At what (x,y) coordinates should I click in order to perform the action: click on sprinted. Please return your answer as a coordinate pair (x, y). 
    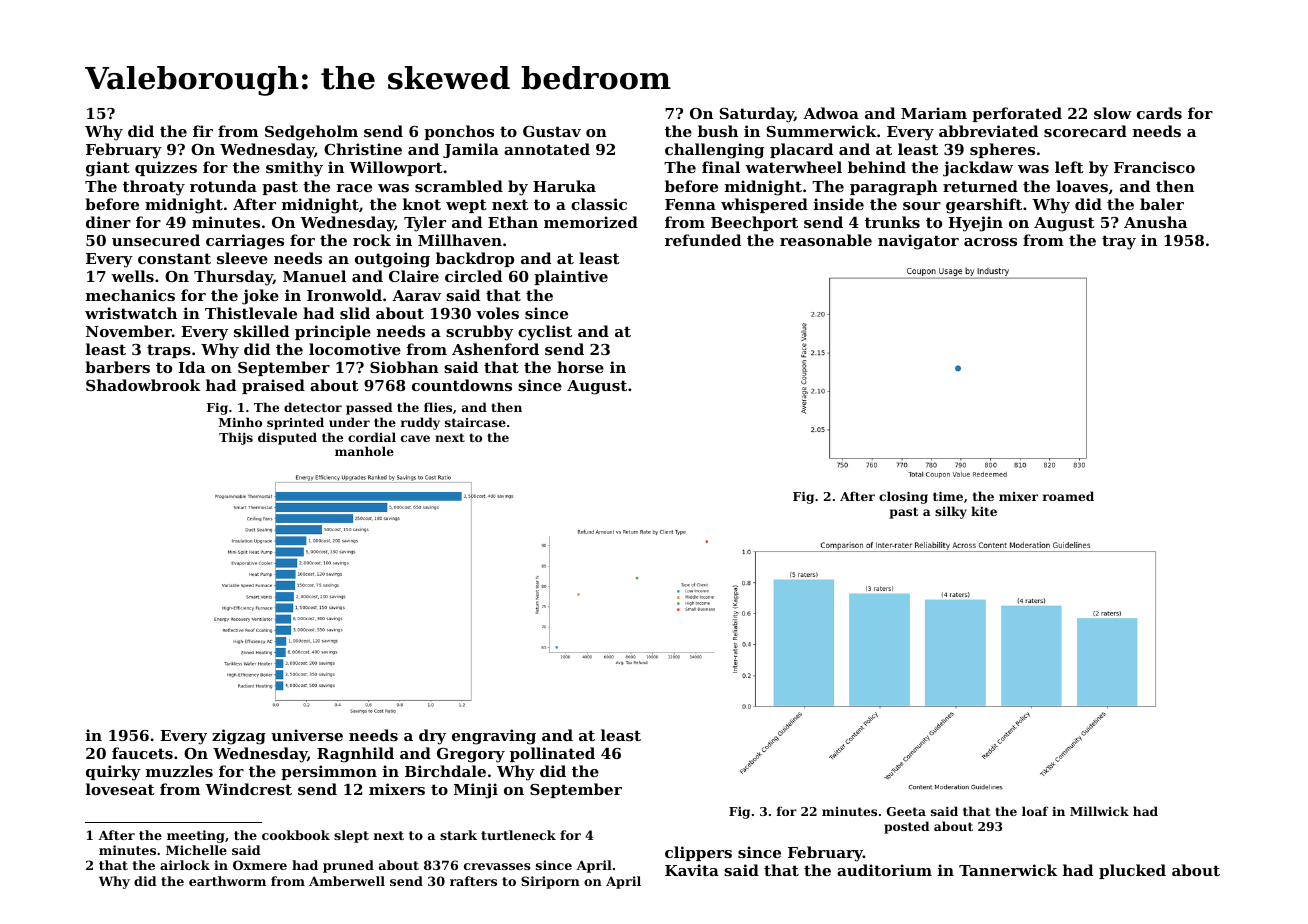
    Looking at the image, I should click on (295, 423).
